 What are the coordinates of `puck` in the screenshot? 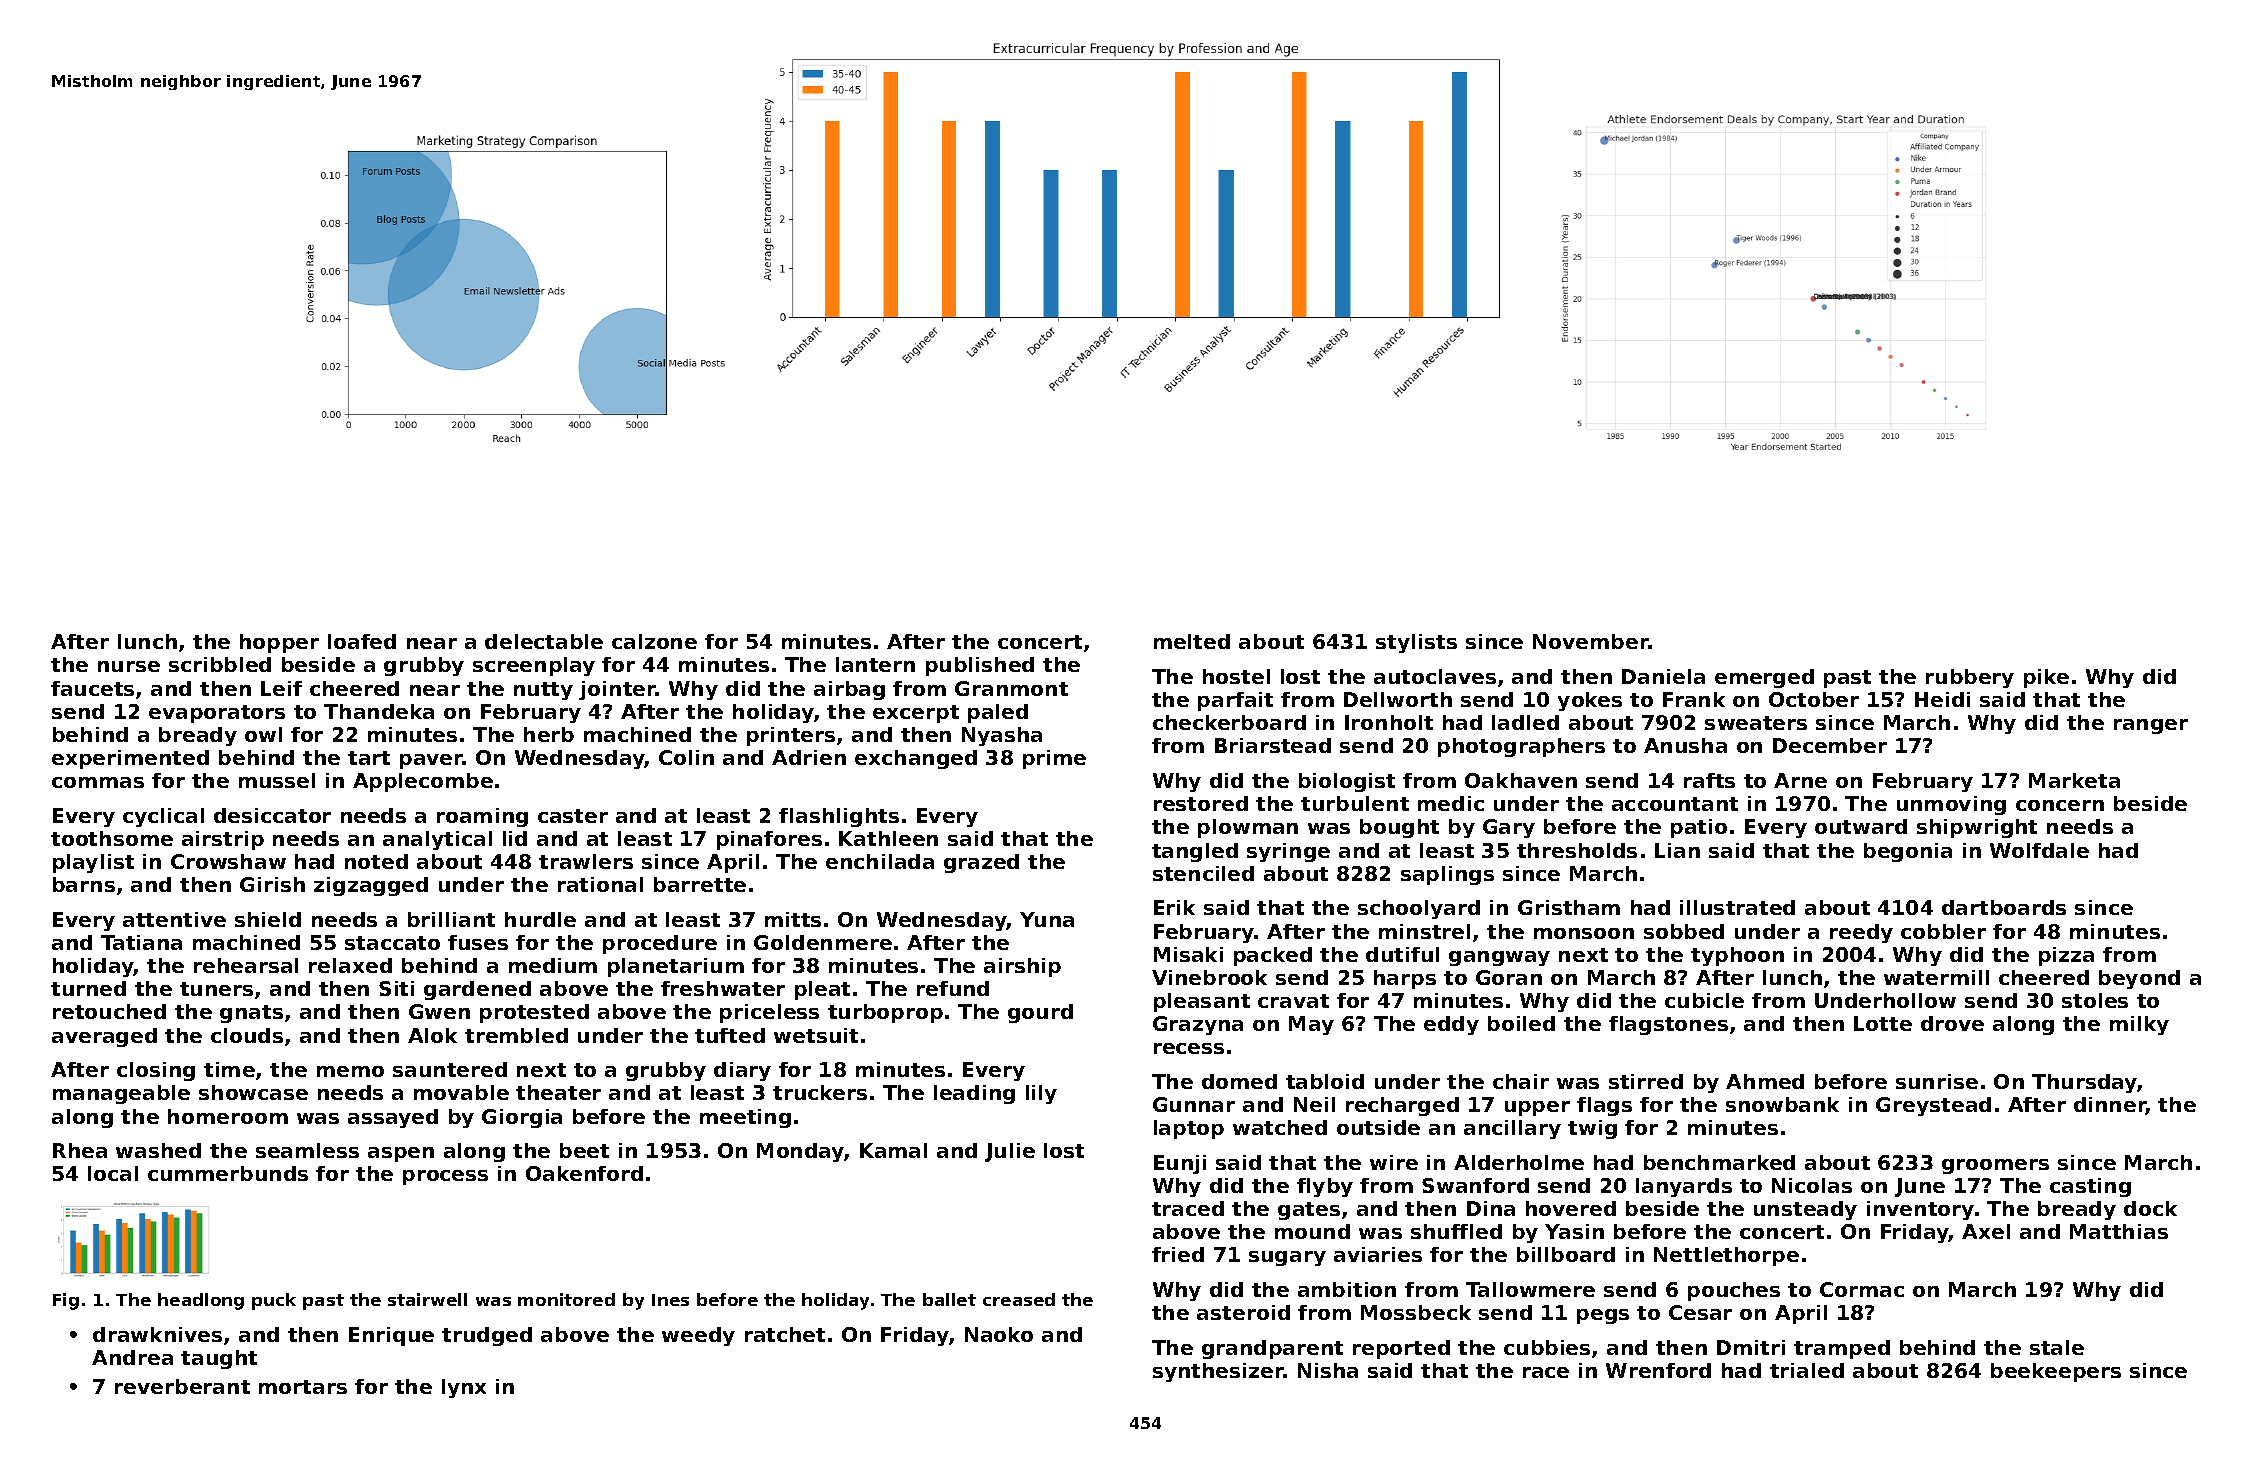 It's located at (274, 1301).
